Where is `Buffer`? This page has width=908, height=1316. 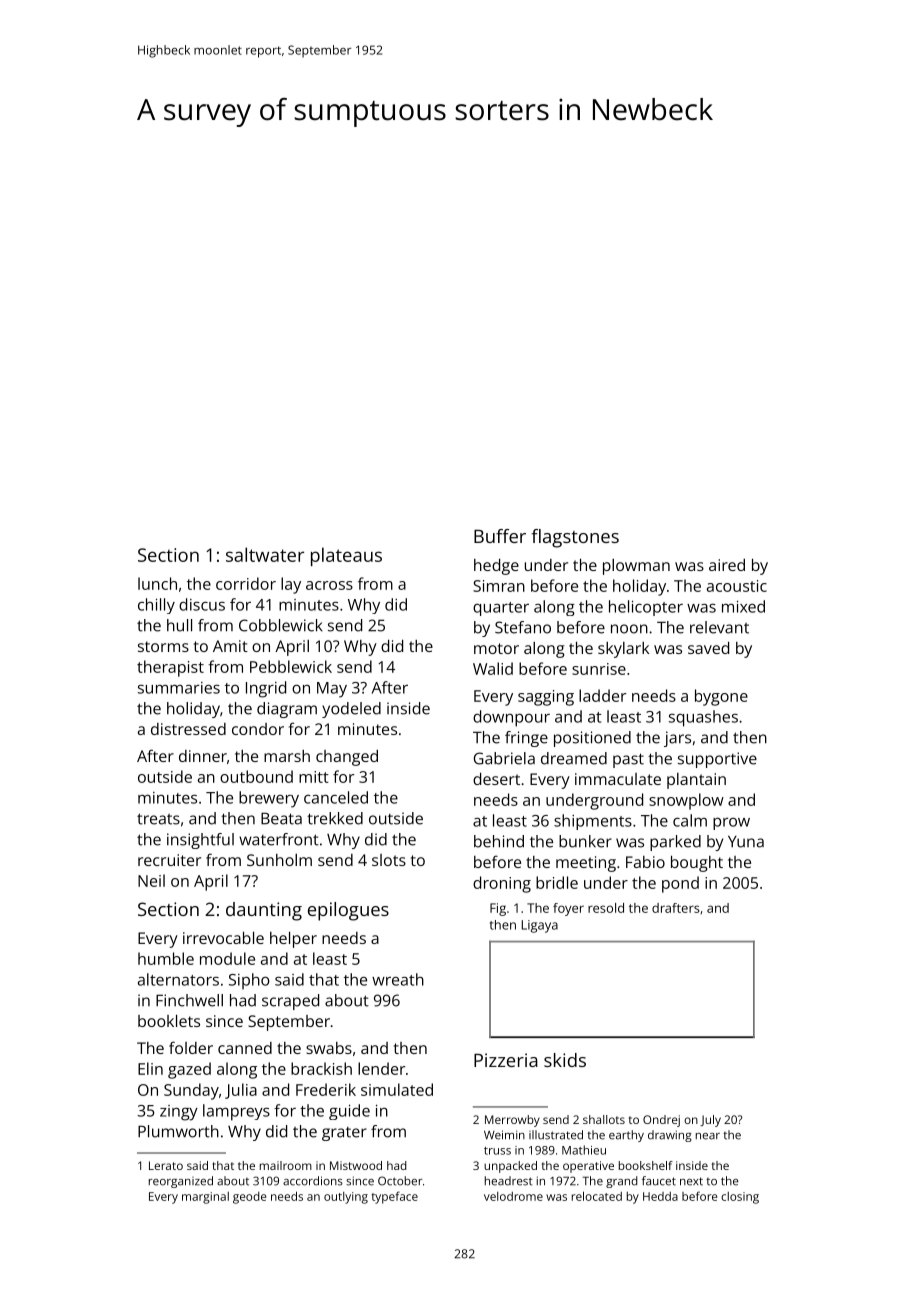
Buffer is located at coordinates (500, 536).
